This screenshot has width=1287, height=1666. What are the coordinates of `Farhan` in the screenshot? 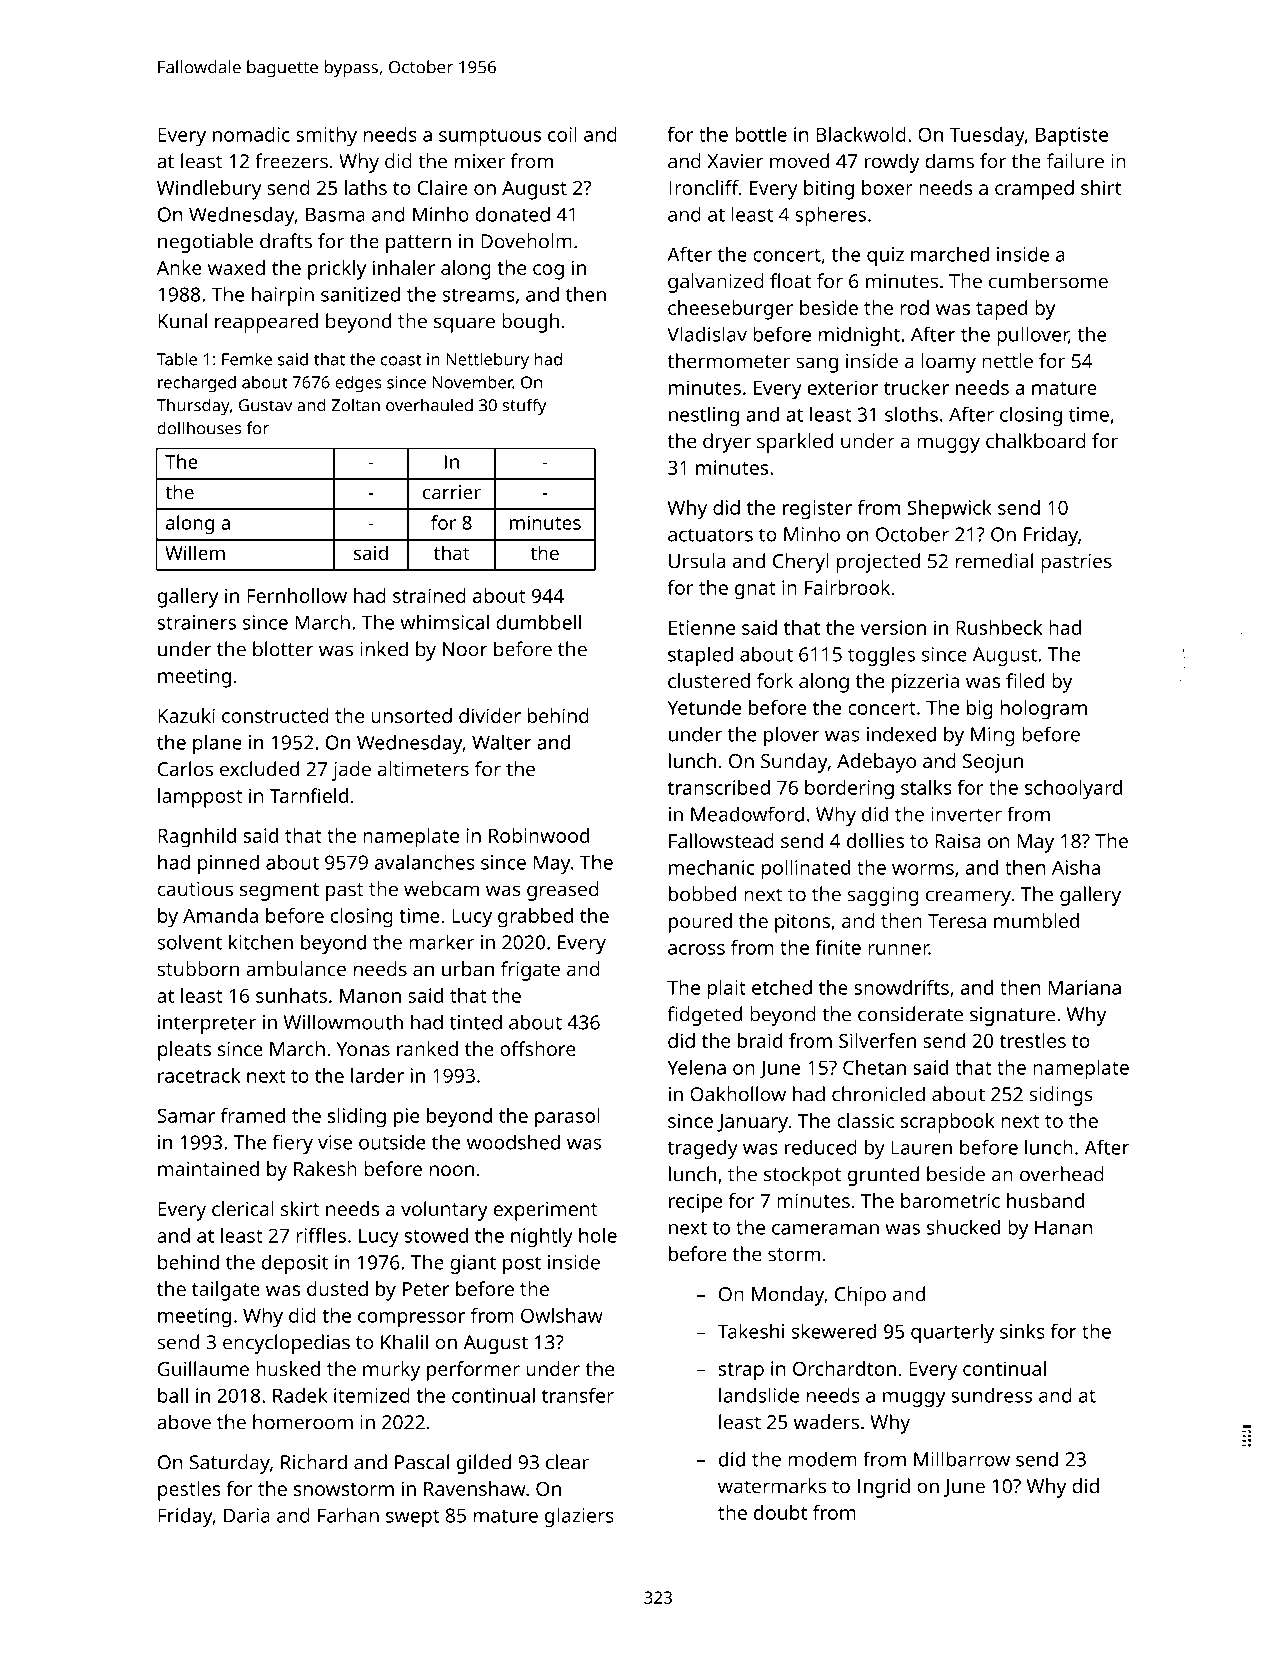 It's located at (348, 1515).
